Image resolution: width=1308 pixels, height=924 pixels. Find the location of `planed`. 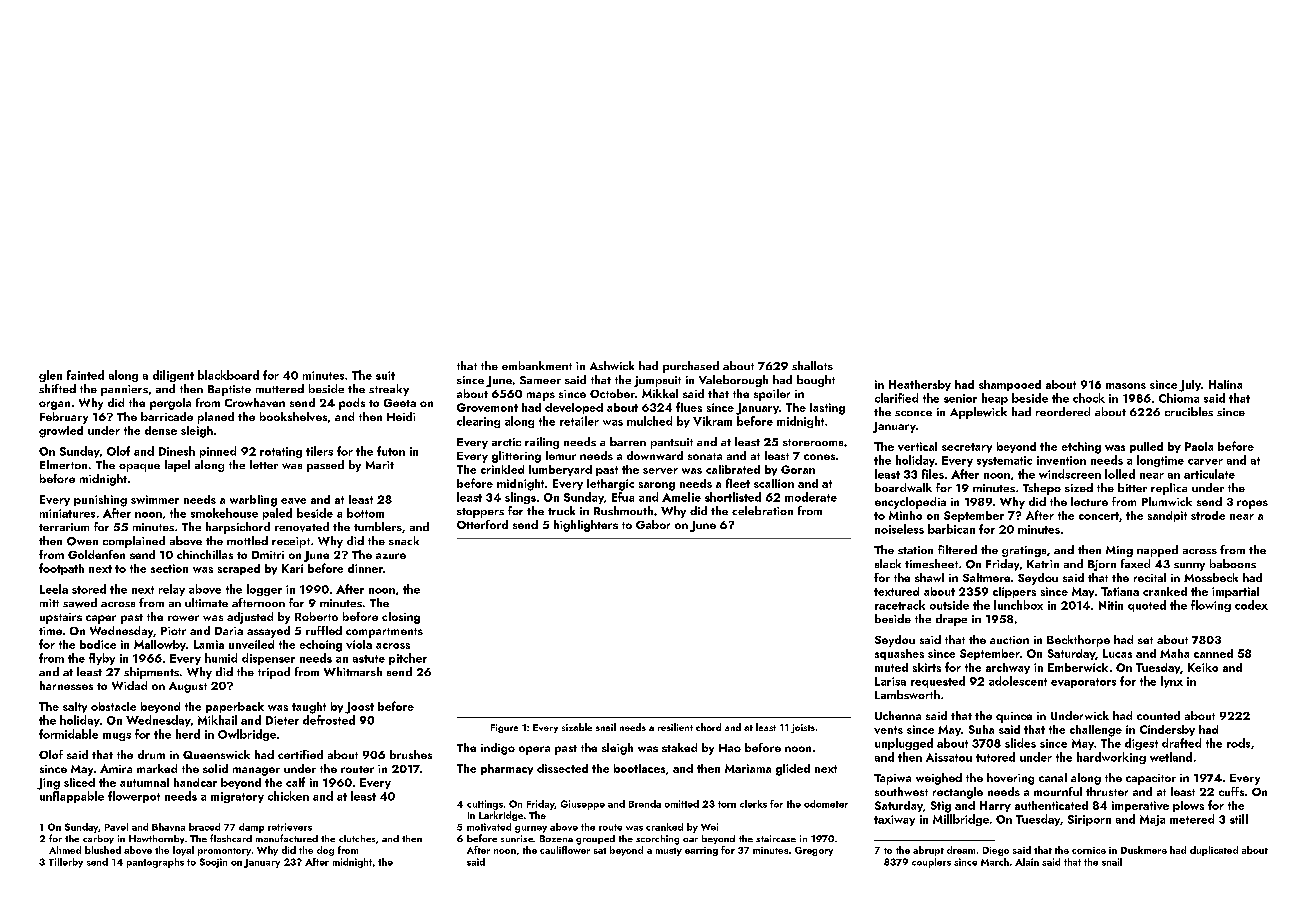

planed is located at coordinates (216, 418).
